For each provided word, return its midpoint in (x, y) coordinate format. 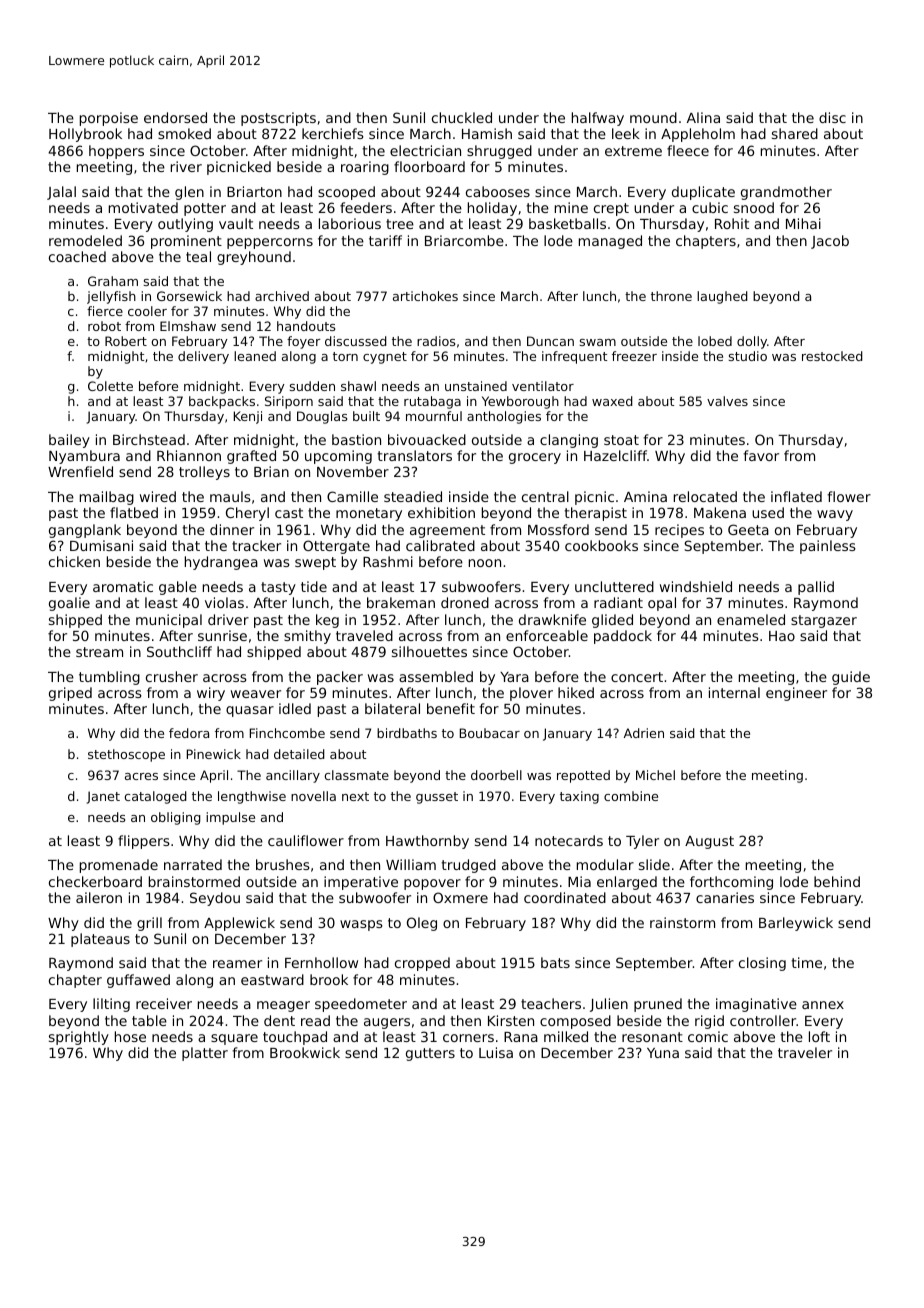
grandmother (786, 193)
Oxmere (460, 897)
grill (149, 924)
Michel (655, 775)
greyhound (254, 258)
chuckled (462, 117)
